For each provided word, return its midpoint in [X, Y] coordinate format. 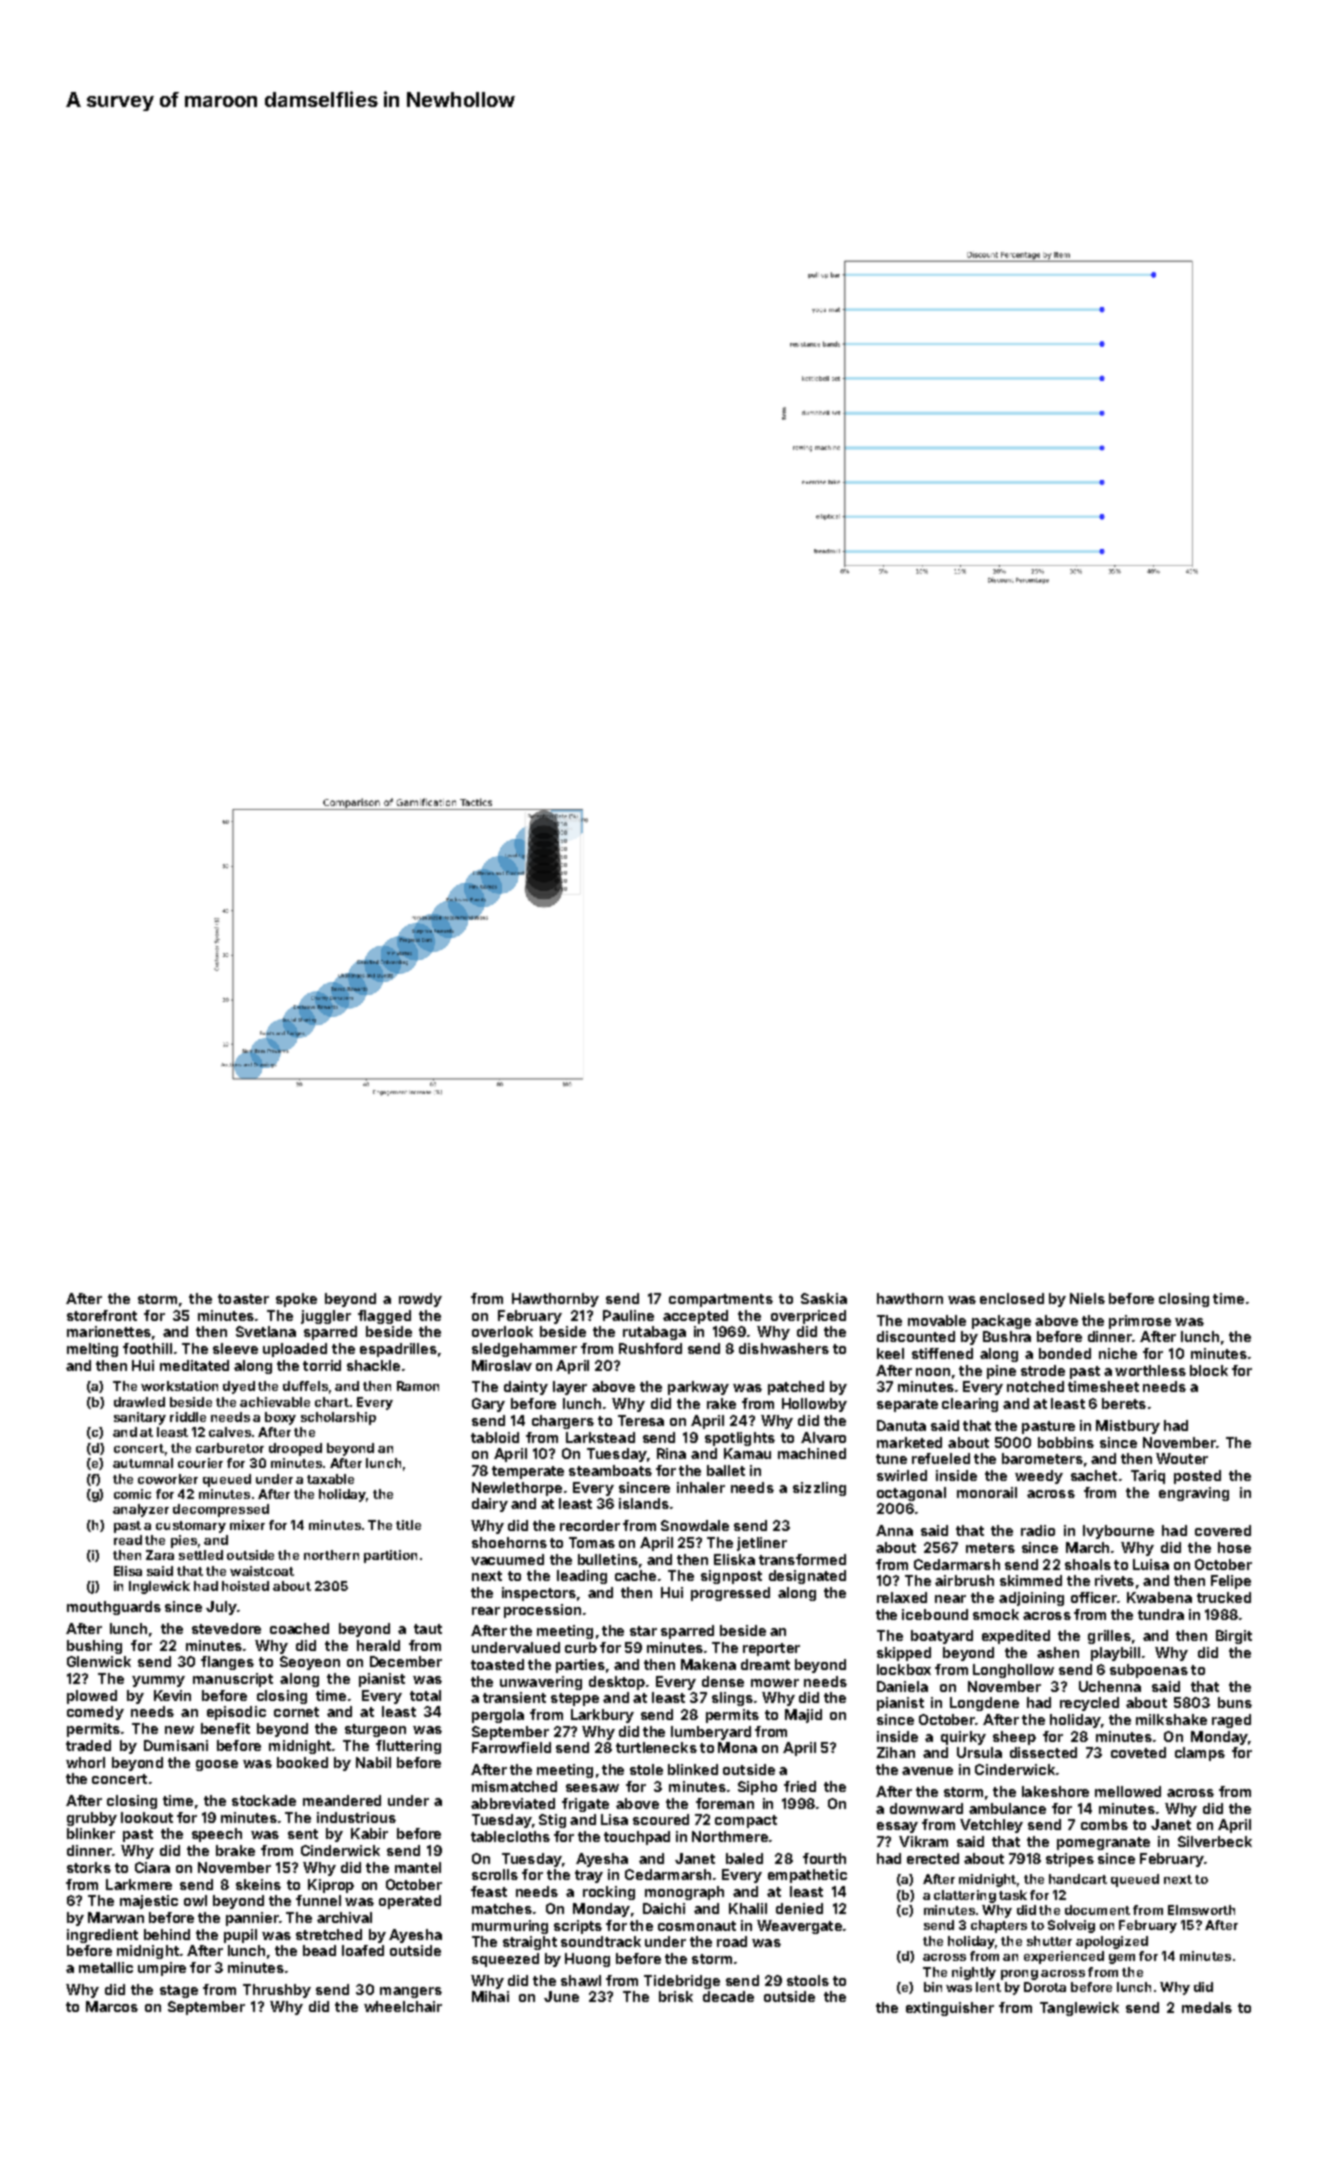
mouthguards [114, 1608]
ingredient [102, 1936]
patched [796, 1388]
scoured [661, 1819]
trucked [1224, 1597]
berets [1124, 1403]
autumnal [143, 1463]
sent [303, 1834]
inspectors [539, 1594]
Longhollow [1013, 1671]
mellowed [1128, 1791]
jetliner [762, 1544]
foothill [147, 1348]
